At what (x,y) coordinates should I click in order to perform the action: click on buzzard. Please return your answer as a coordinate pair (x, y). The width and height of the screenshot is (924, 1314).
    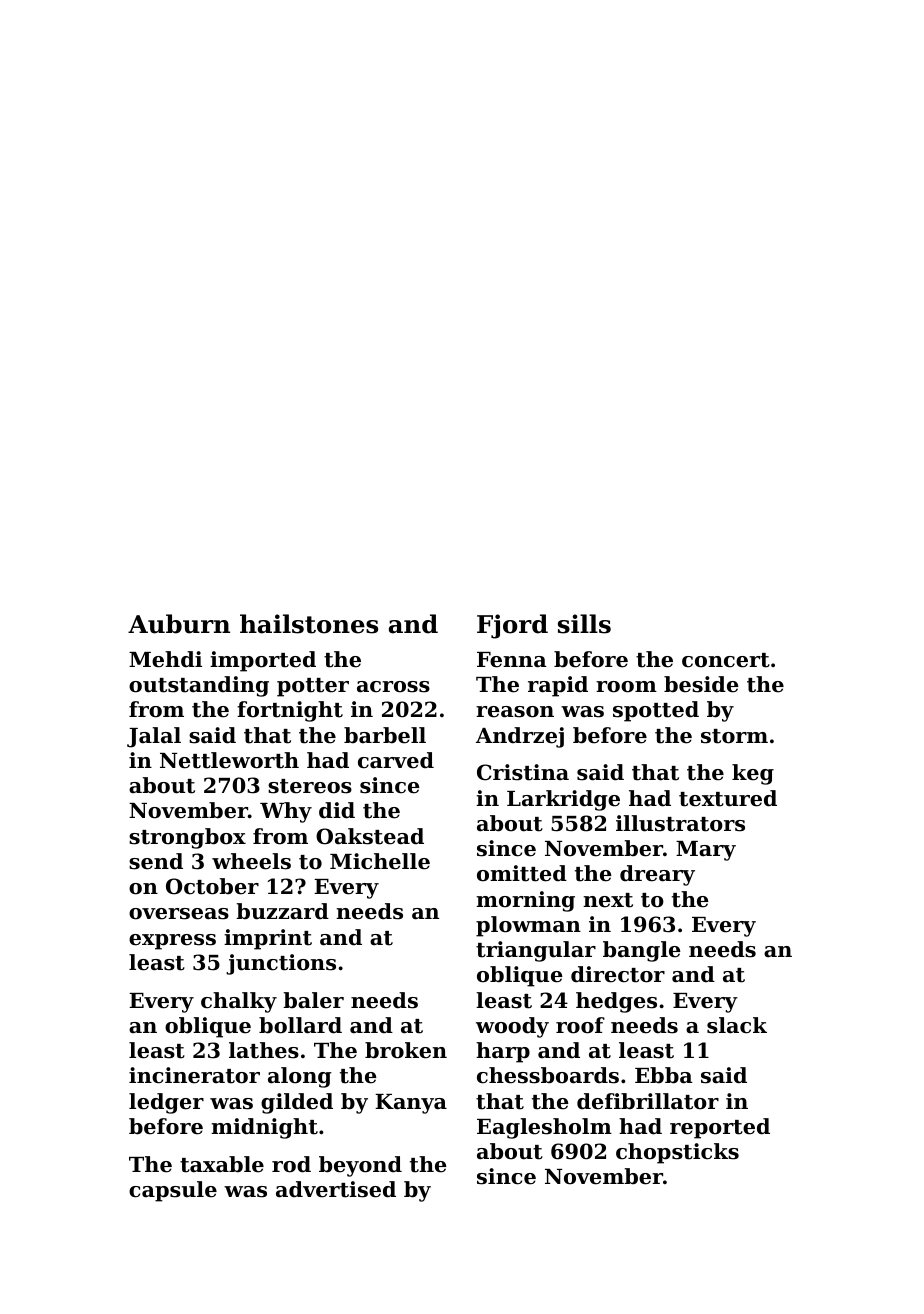
    Looking at the image, I should click on (282, 911).
